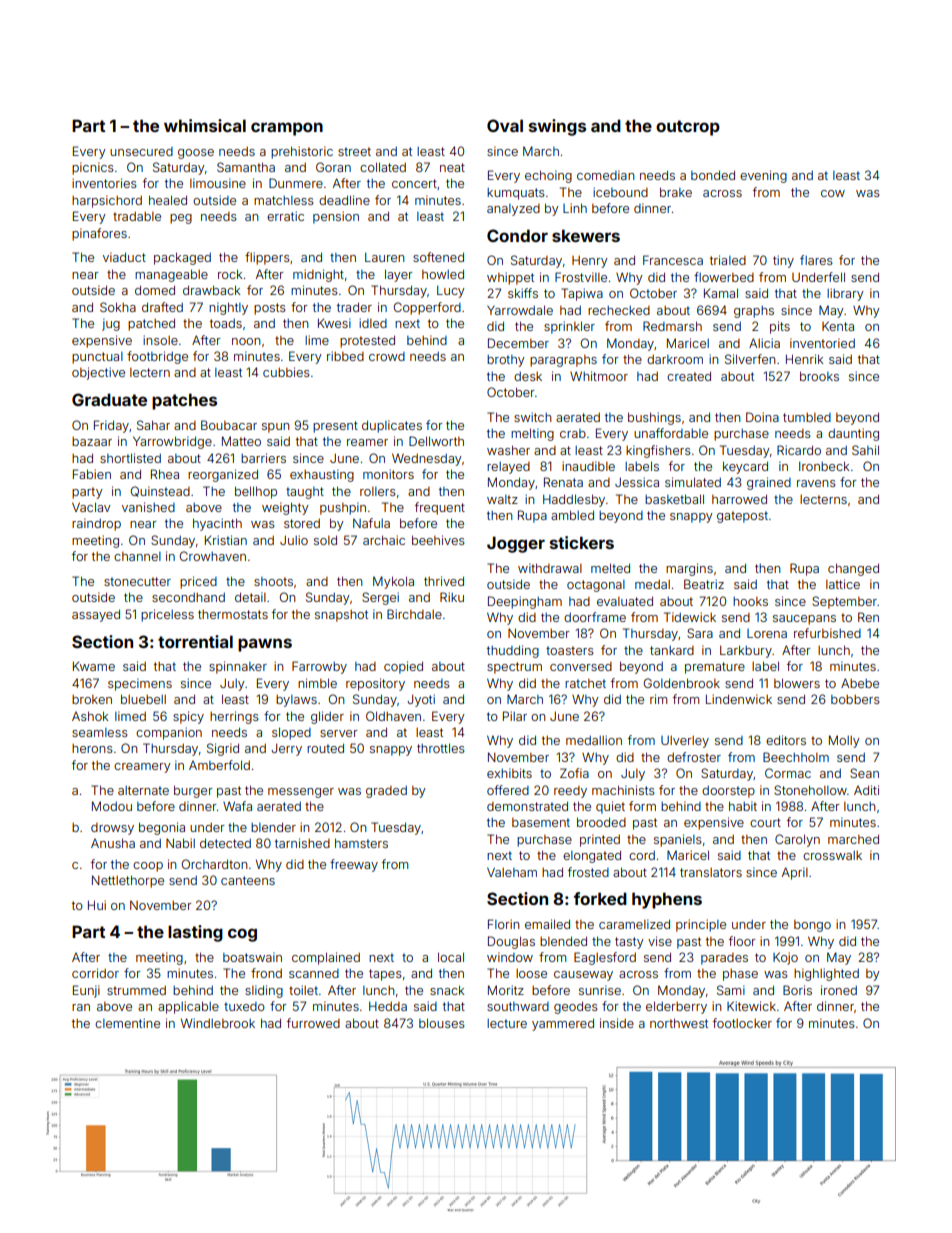  What do you see at coordinates (442, 1023) in the page?
I see `blouses` at bounding box center [442, 1023].
